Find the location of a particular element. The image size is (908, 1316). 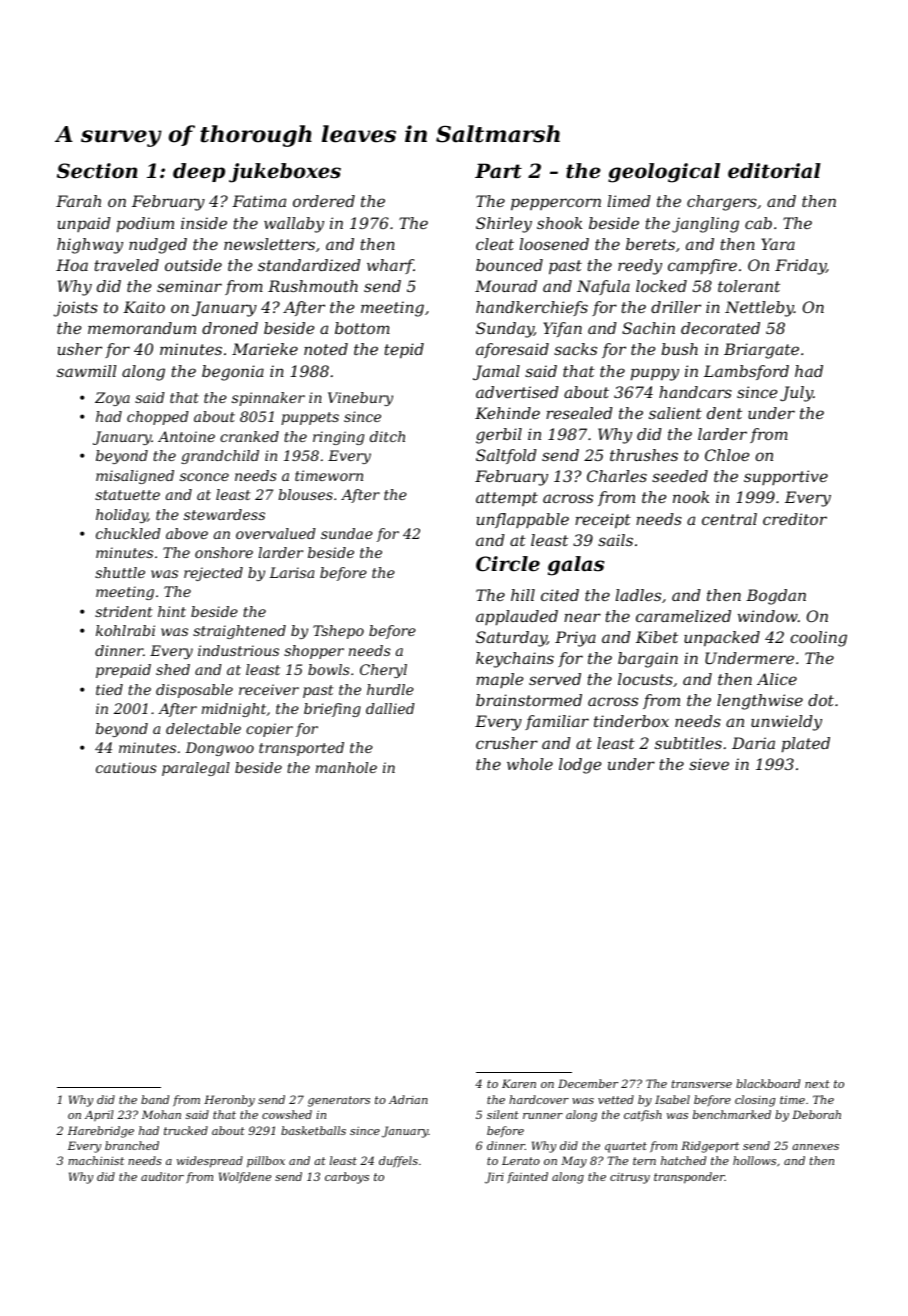

Sunday is located at coordinates (505, 330).
